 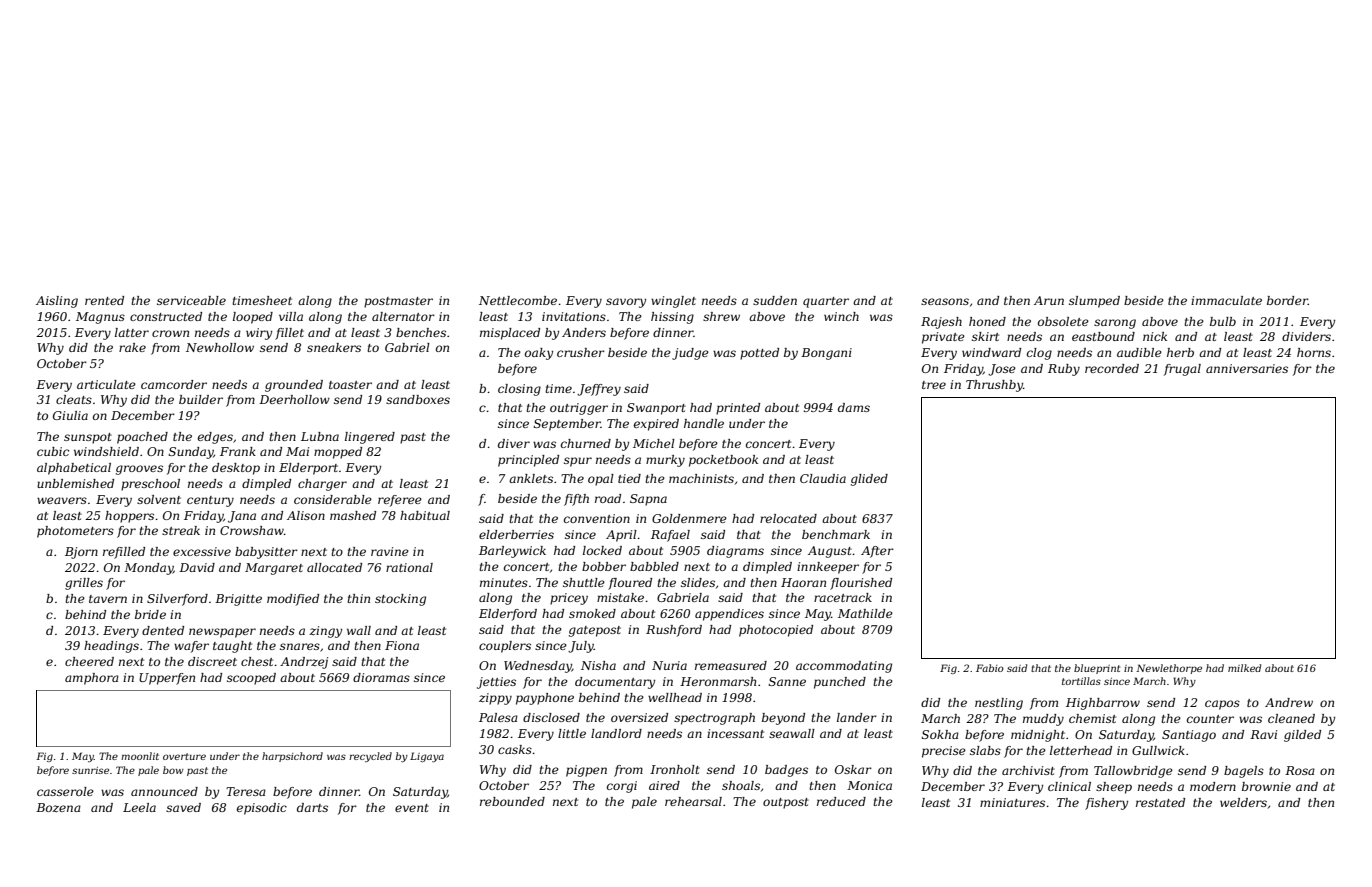 What do you see at coordinates (1287, 300) in the page?
I see `border` at bounding box center [1287, 300].
